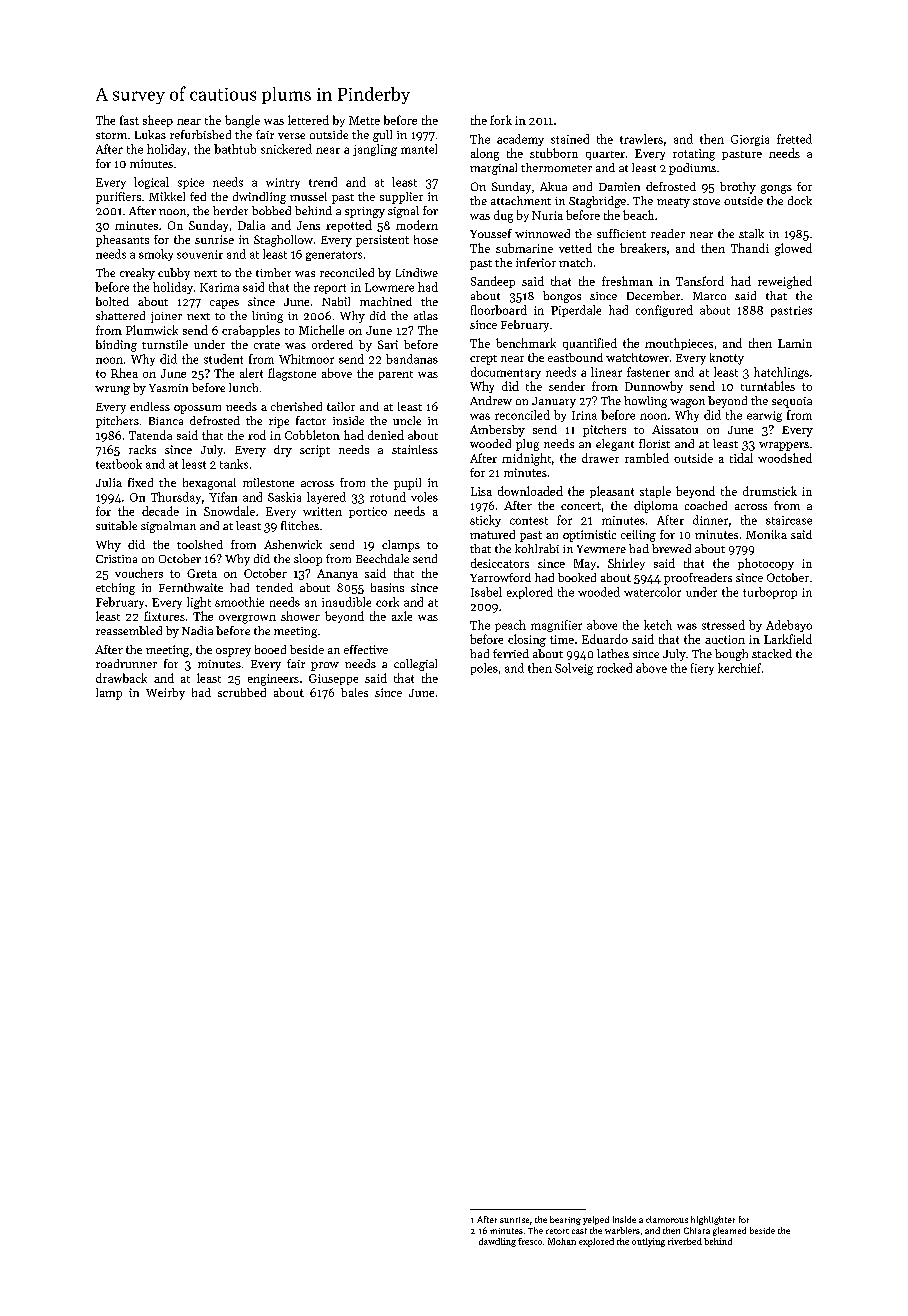  I want to click on voles, so click(424, 497).
